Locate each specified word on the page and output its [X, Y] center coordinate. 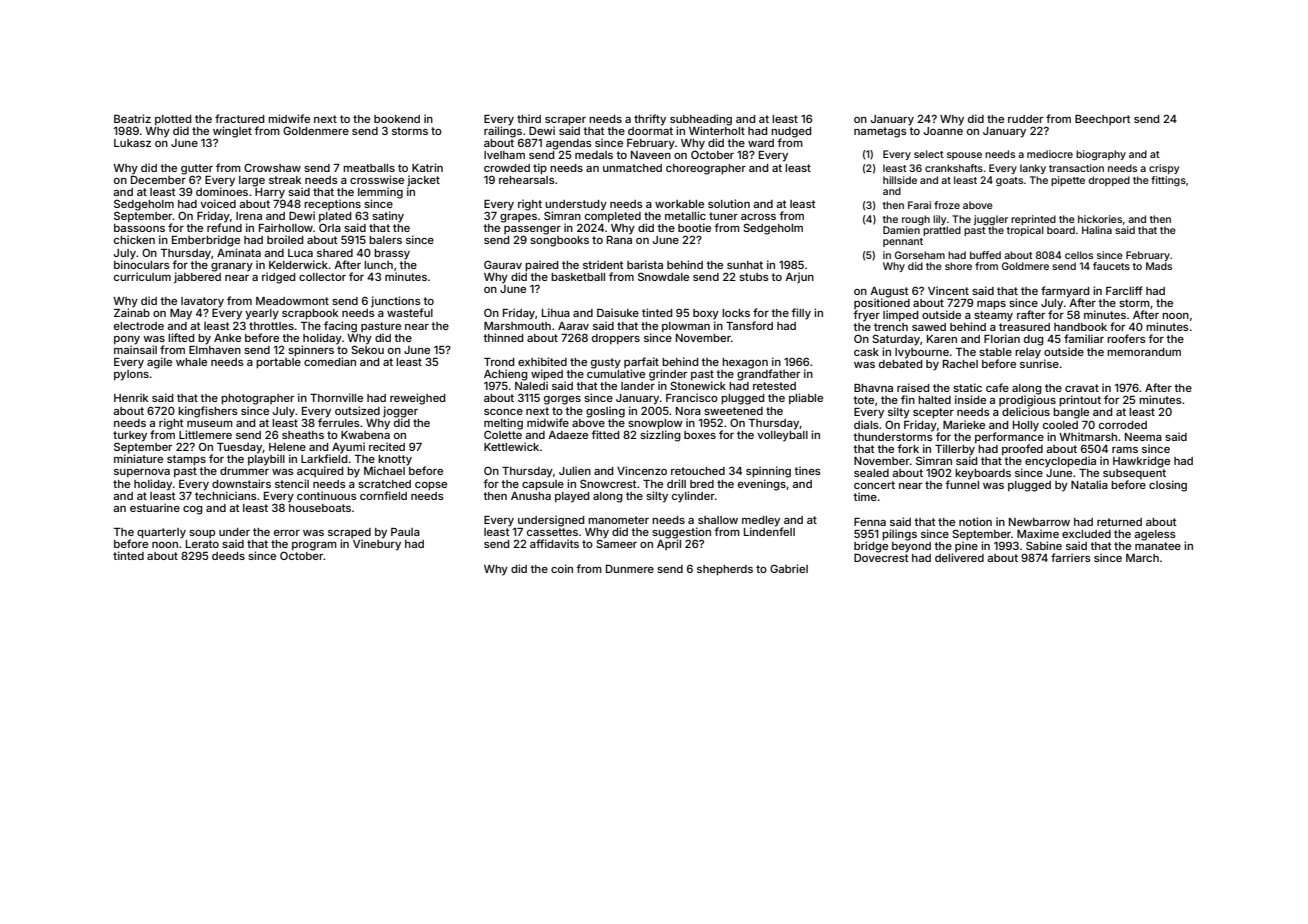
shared [335, 253]
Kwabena [365, 435]
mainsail [135, 349]
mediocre [1050, 154]
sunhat [745, 265]
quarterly [161, 533]
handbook [1080, 327]
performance [1009, 437]
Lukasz [132, 143]
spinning [768, 472]
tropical [1025, 231]
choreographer [706, 169]
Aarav [573, 326]
